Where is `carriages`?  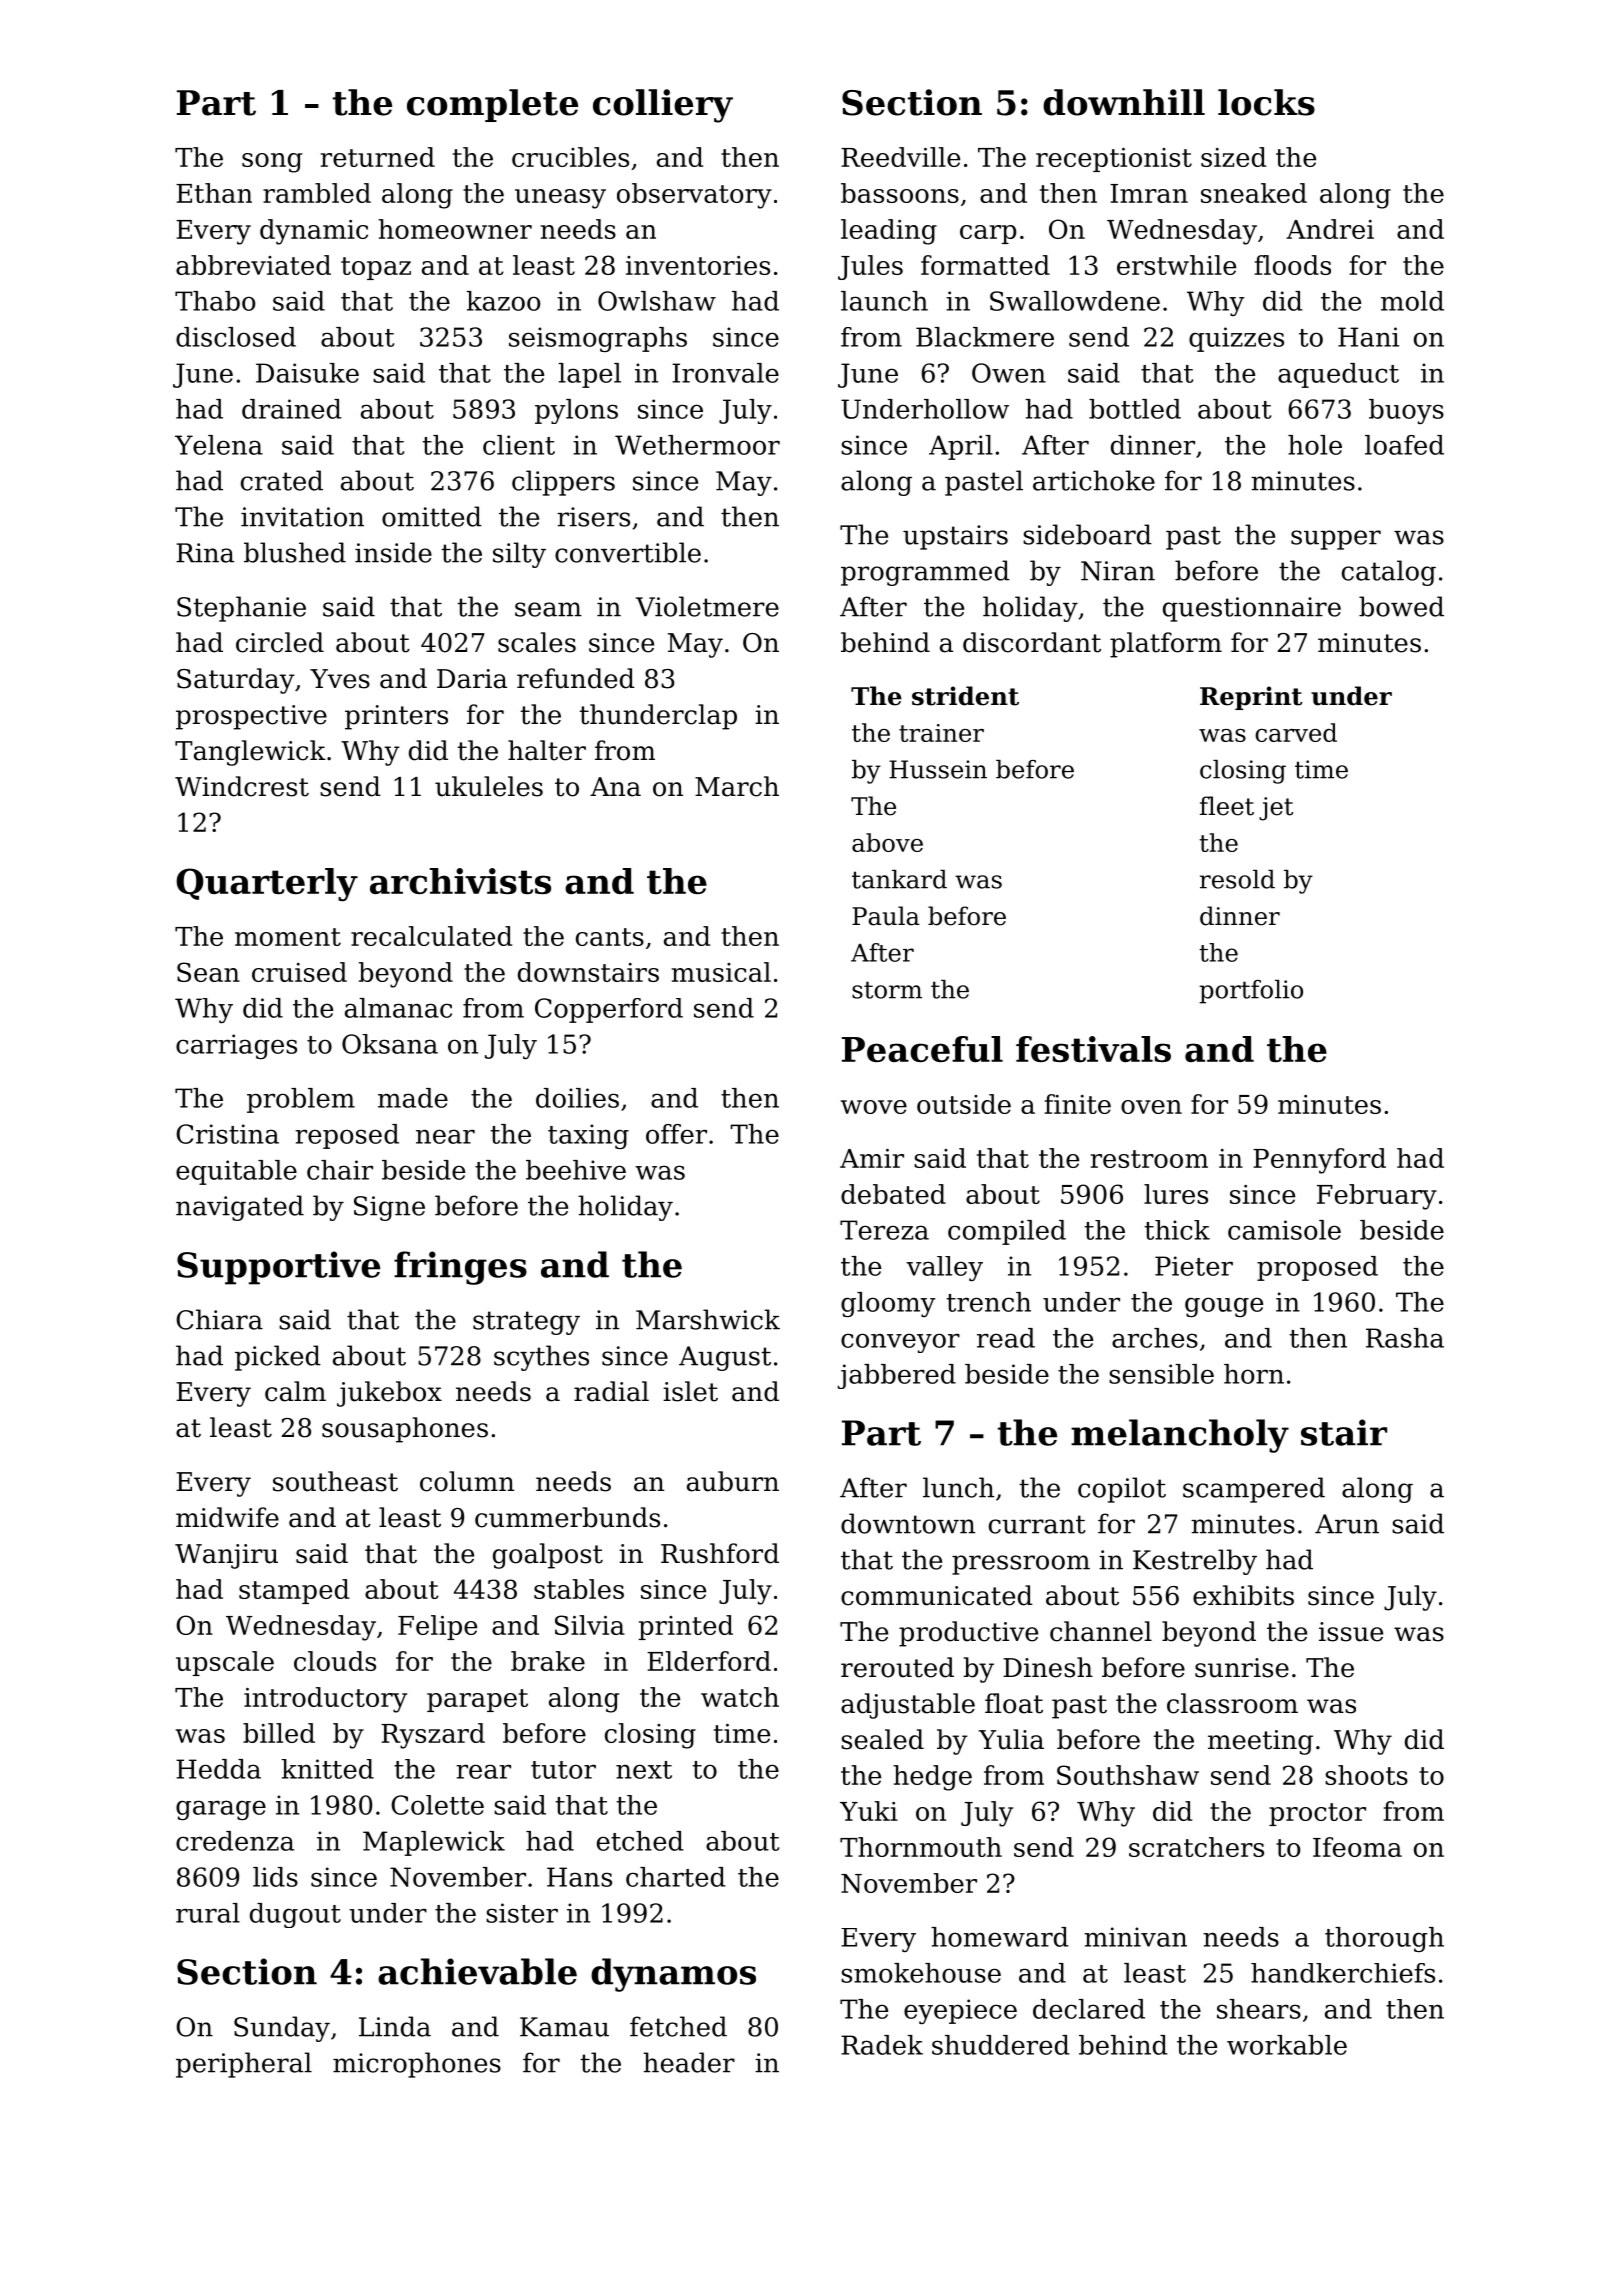 carriages is located at coordinates (236, 1046).
